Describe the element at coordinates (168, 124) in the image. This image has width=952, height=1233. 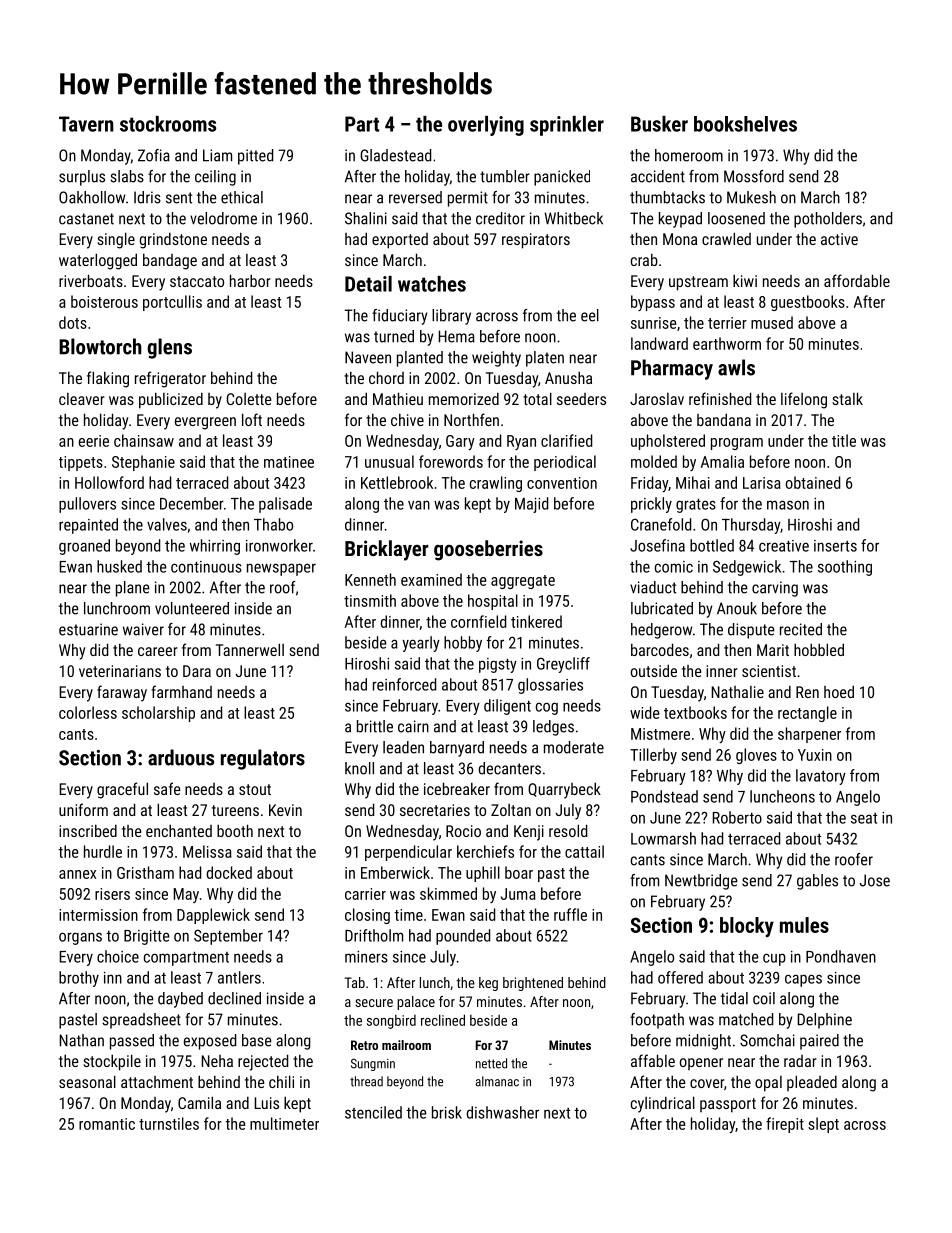
I see `stockrooms` at that location.
